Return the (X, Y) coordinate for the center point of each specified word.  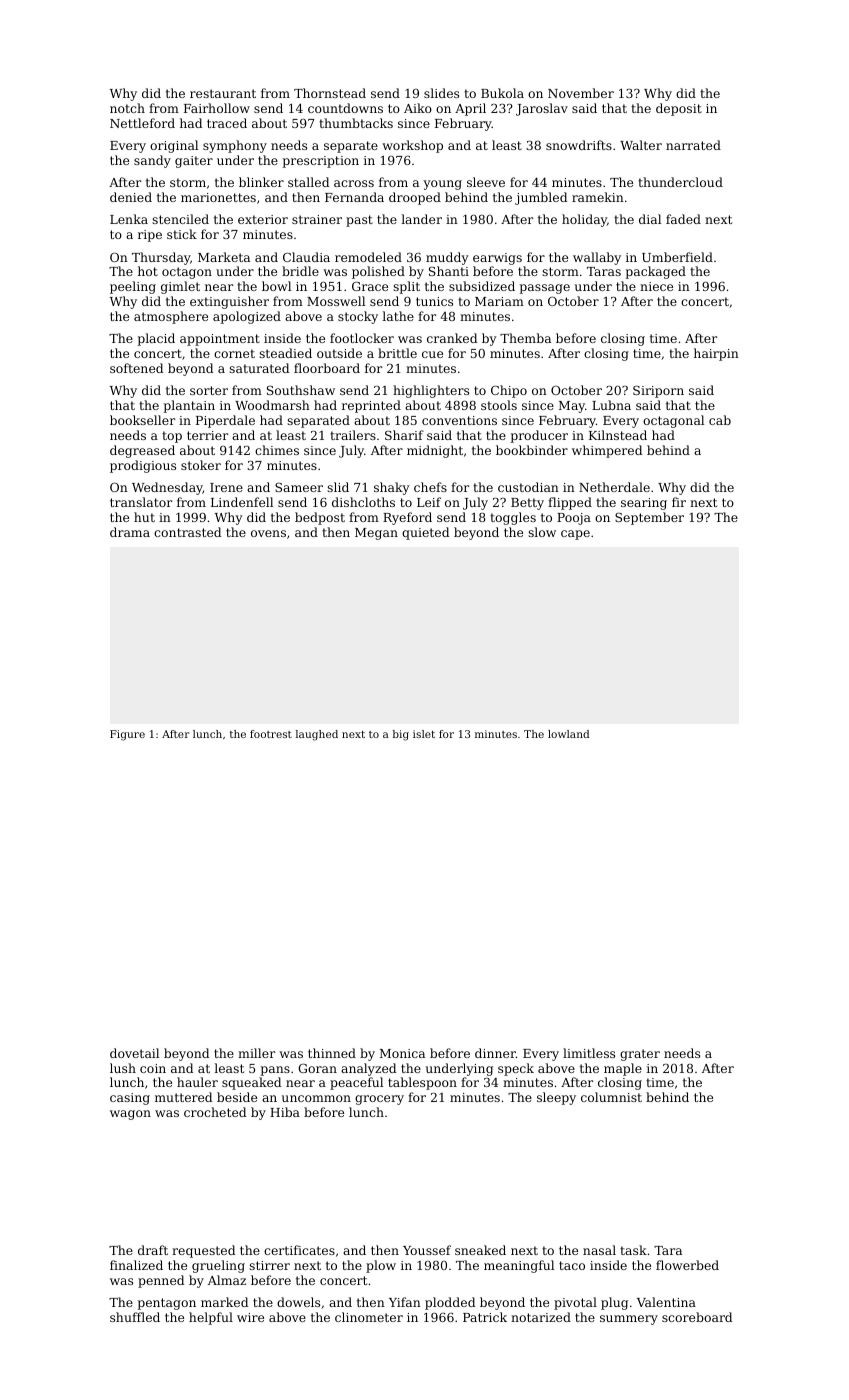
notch (127, 108)
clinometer (369, 1317)
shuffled (135, 1317)
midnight (435, 451)
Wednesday (167, 488)
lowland (569, 734)
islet (424, 734)
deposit (679, 109)
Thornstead (330, 93)
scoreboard (697, 1317)
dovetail (134, 1053)
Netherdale (614, 487)
